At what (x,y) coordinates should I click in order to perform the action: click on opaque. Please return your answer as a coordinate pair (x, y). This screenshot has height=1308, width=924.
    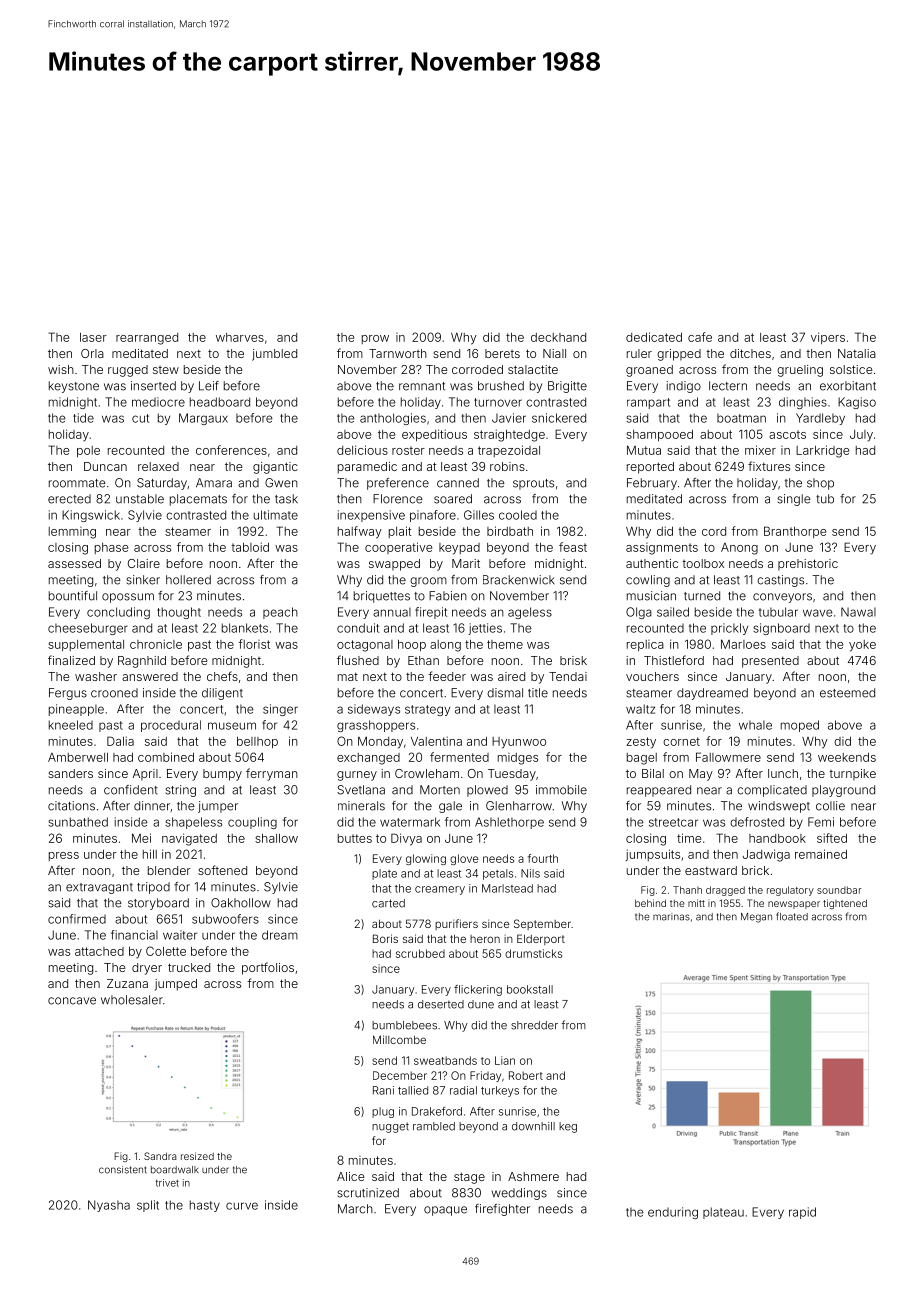
    Looking at the image, I should click on (445, 1211).
